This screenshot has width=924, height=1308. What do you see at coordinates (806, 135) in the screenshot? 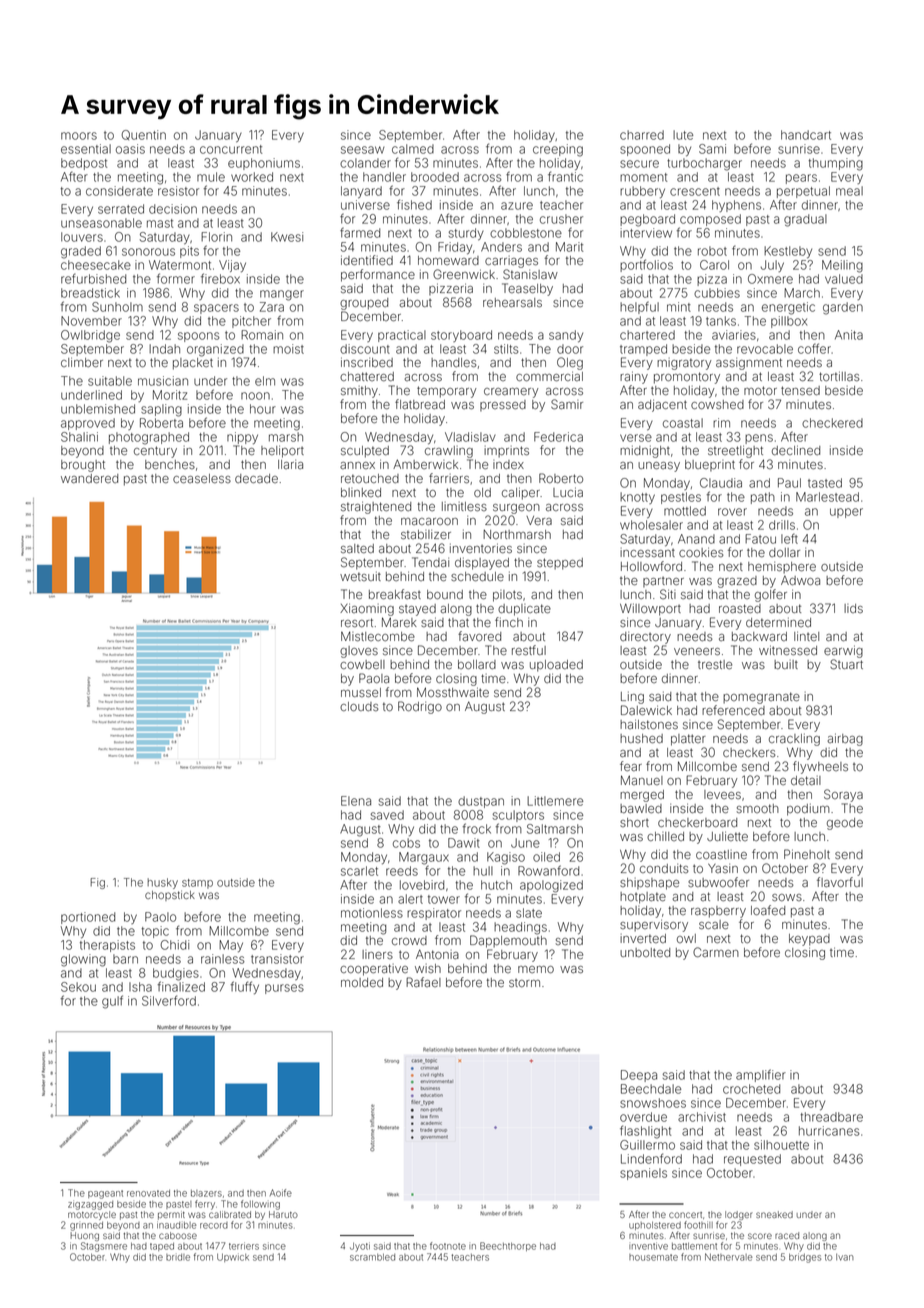
I see `handcart` at bounding box center [806, 135].
